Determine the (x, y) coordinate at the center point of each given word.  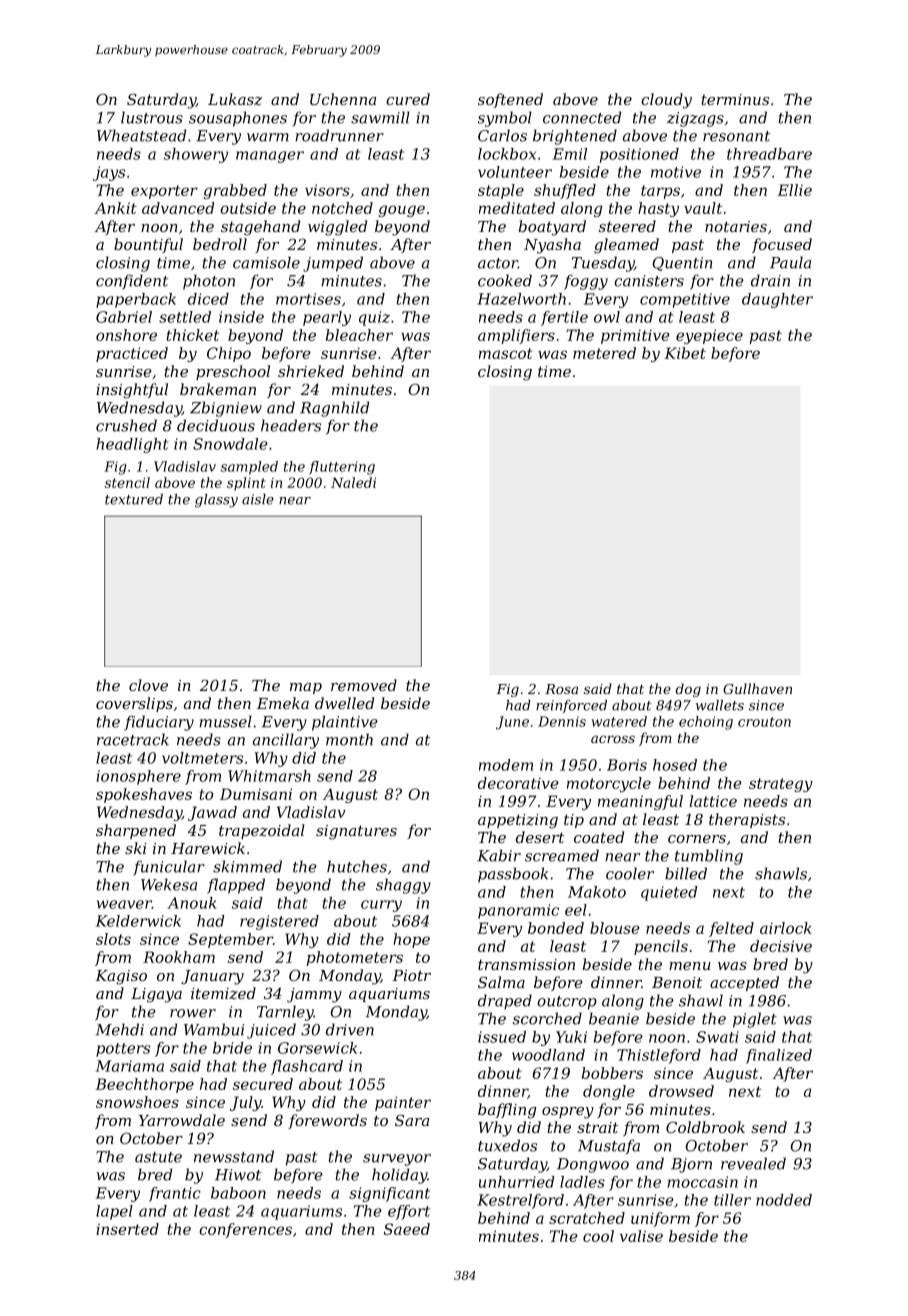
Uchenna (343, 99)
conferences (245, 1230)
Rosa (561, 689)
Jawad (212, 813)
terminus (735, 99)
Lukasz (235, 99)
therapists (747, 820)
